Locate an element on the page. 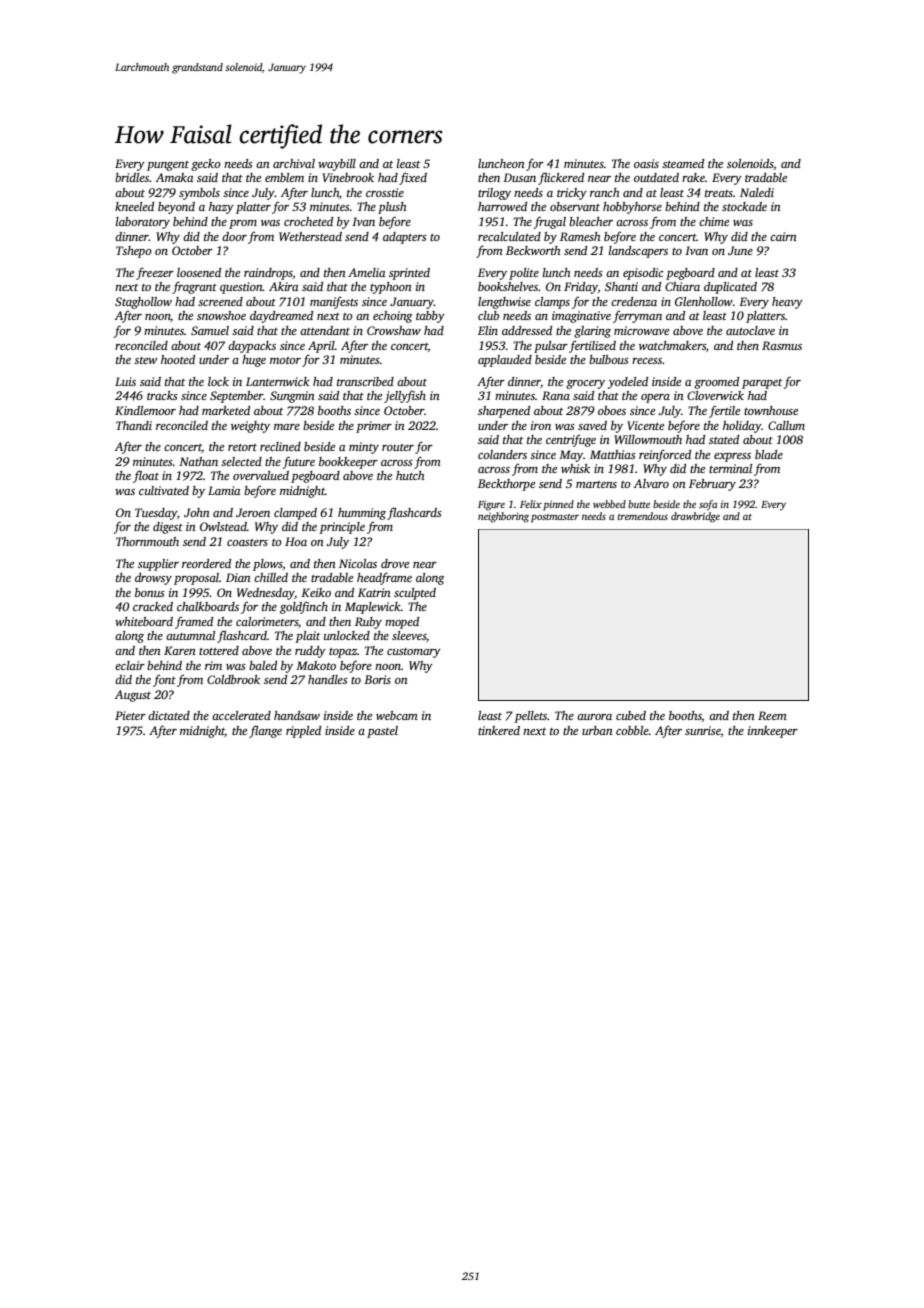  overvalued is located at coordinates (261, 475).
